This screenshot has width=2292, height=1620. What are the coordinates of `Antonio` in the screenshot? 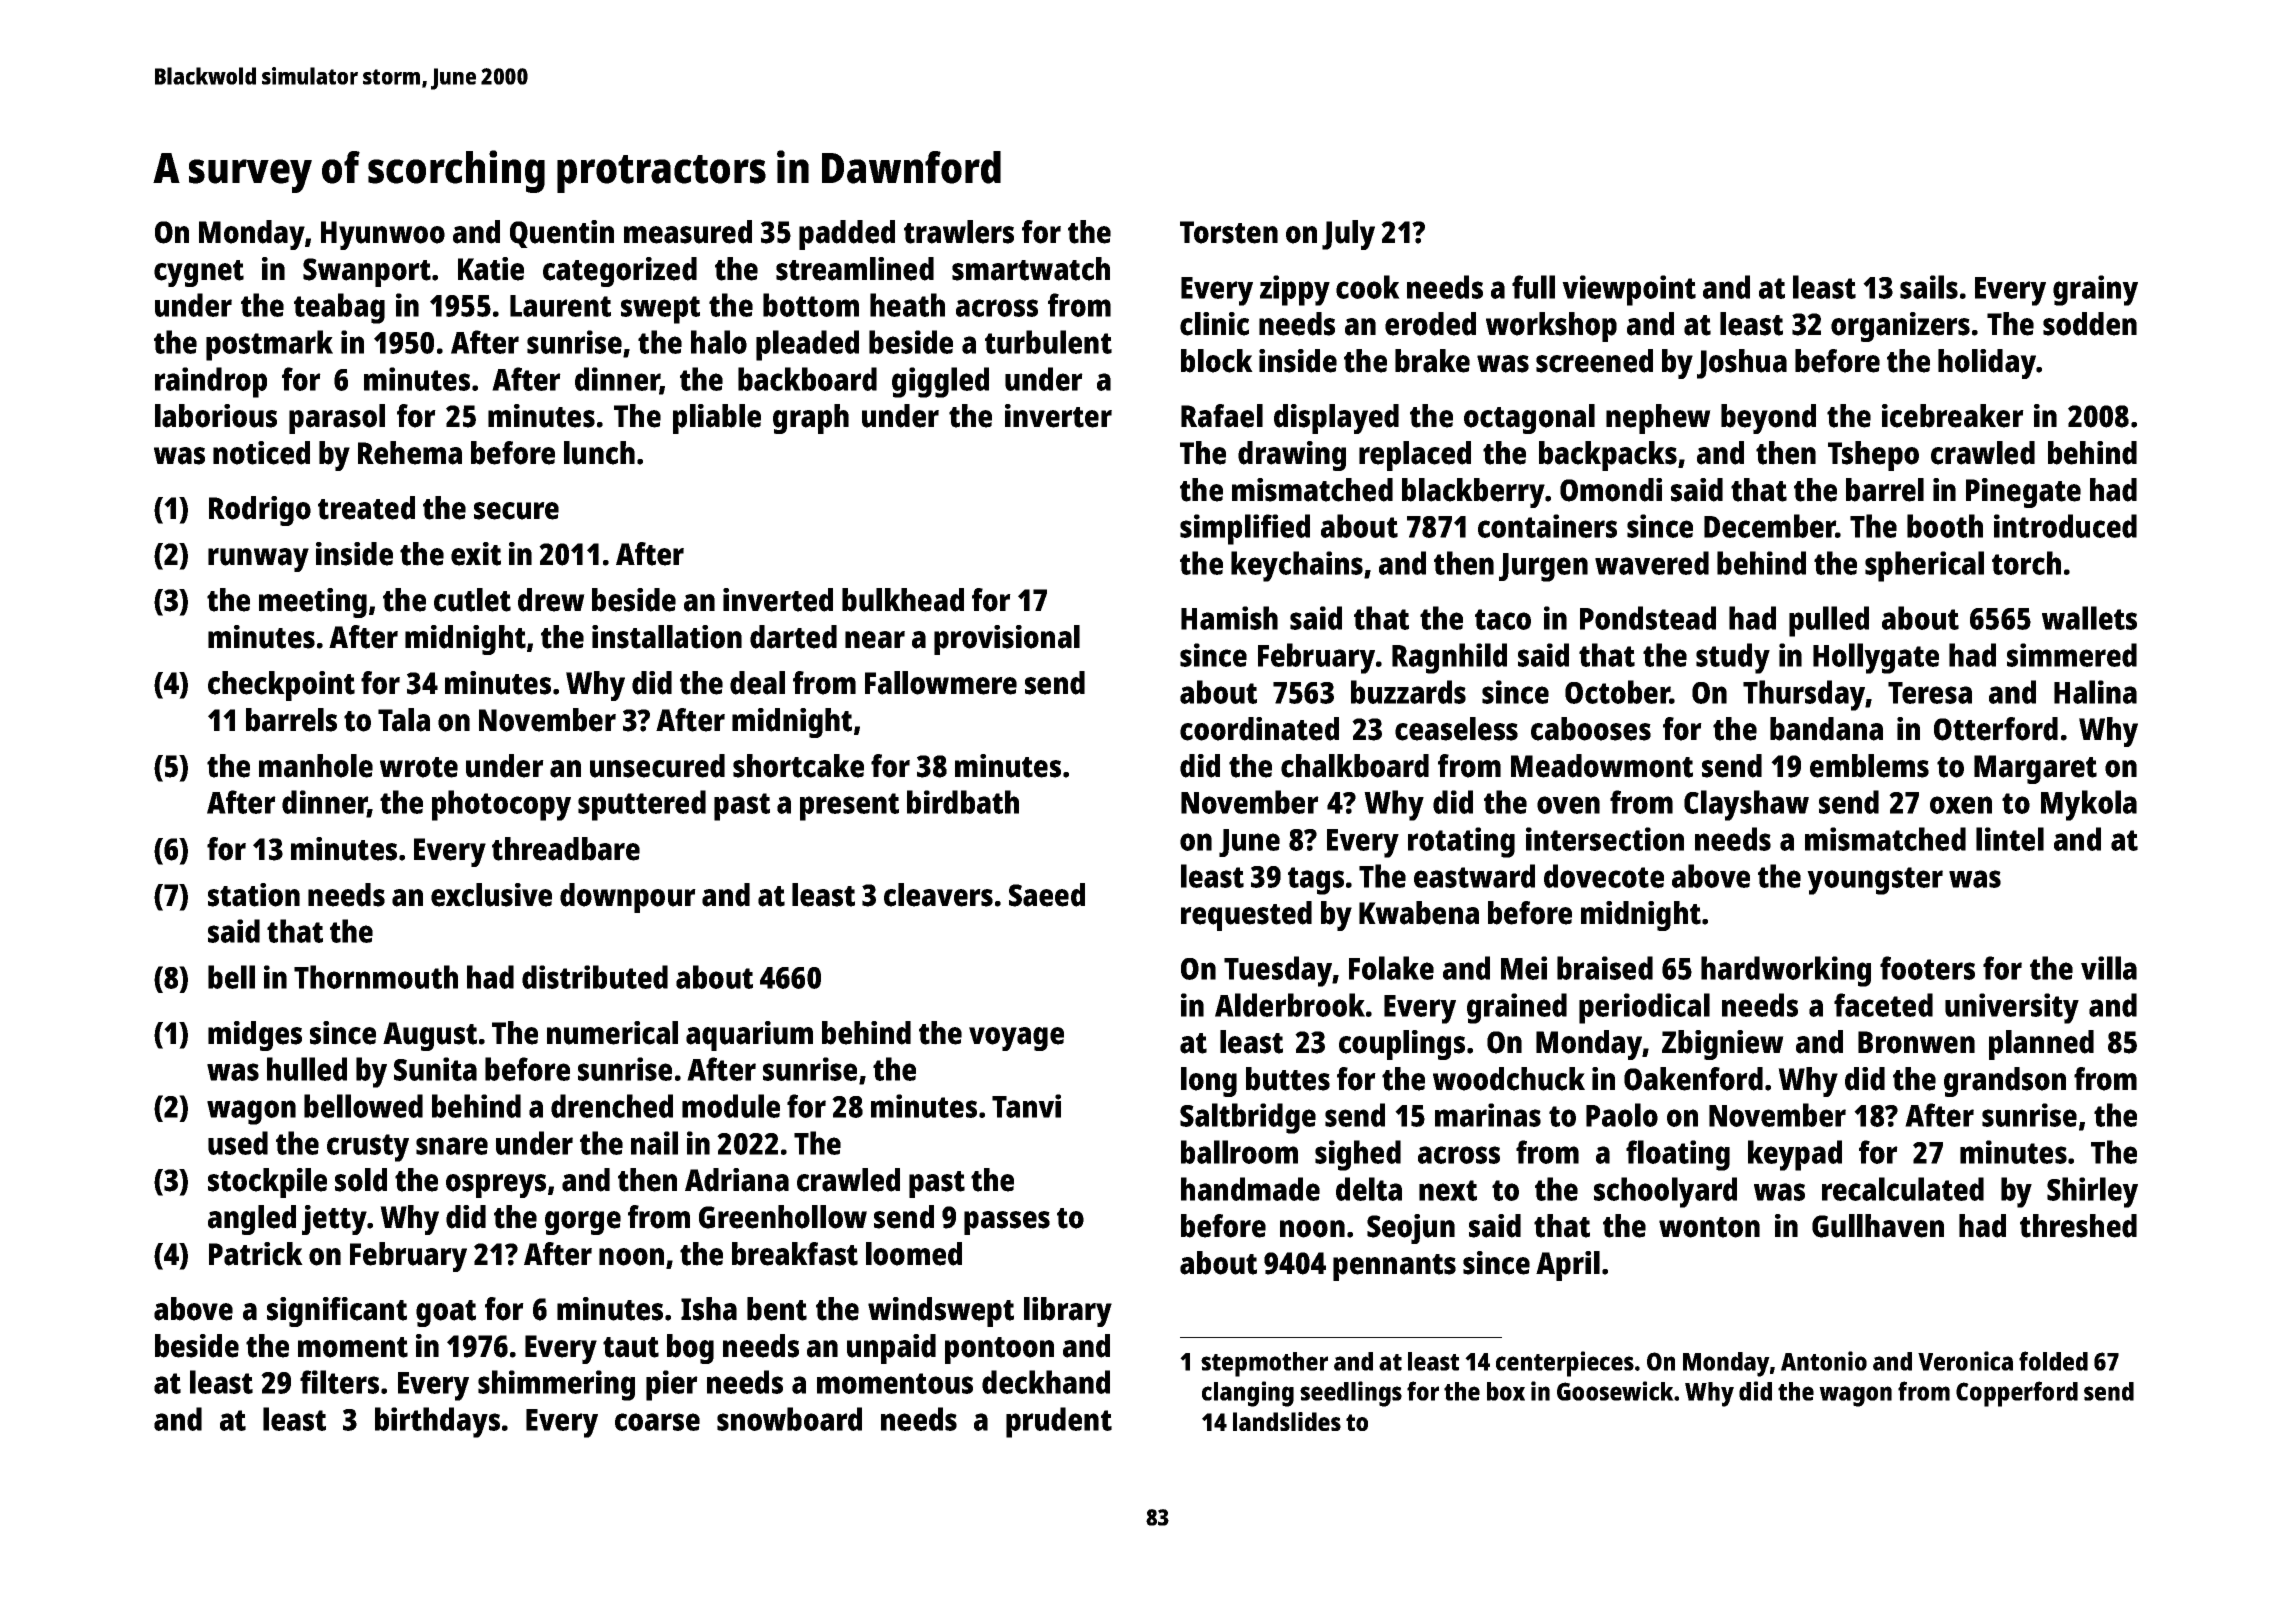 It's located at (1824, 1361).
